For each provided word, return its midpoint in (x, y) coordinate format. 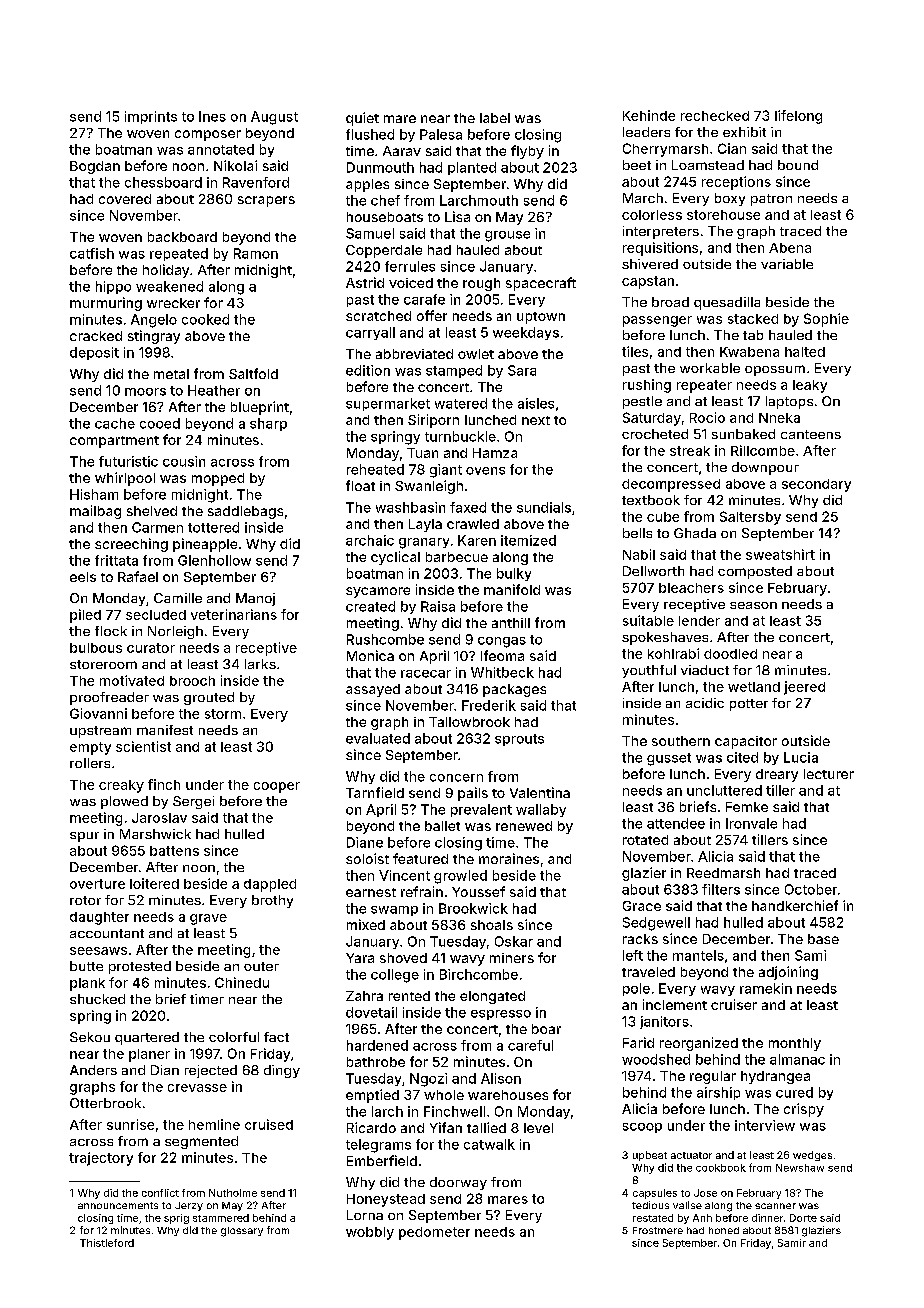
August (274, 118)
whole (444, 1095)
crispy (804, 1110)
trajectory (101, 1159)
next (536, 420)
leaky (810, 386)
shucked (97, 999)
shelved (152, 511)
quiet (362, 119)
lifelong (798, 117)
